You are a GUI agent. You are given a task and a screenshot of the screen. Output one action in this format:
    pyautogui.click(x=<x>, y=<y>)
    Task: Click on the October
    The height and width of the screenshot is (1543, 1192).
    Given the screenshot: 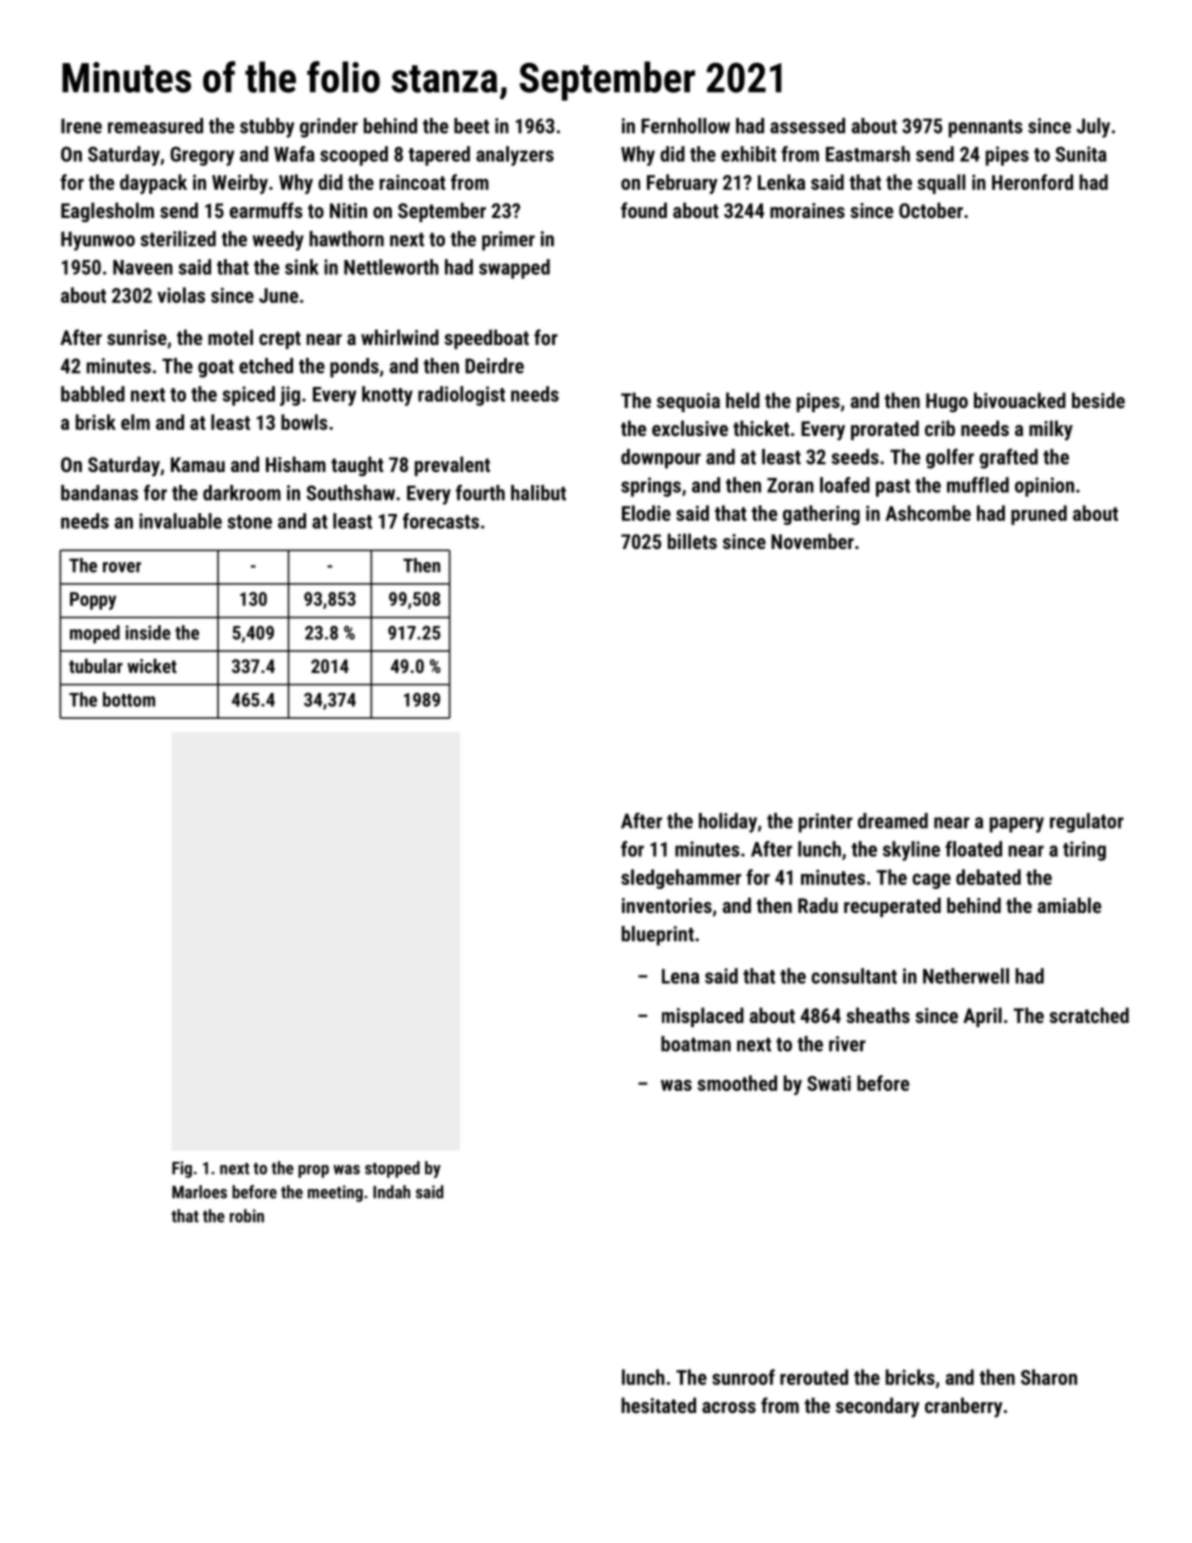 What is the action you would take?
    pyautogui.click(x=931, y=210)
